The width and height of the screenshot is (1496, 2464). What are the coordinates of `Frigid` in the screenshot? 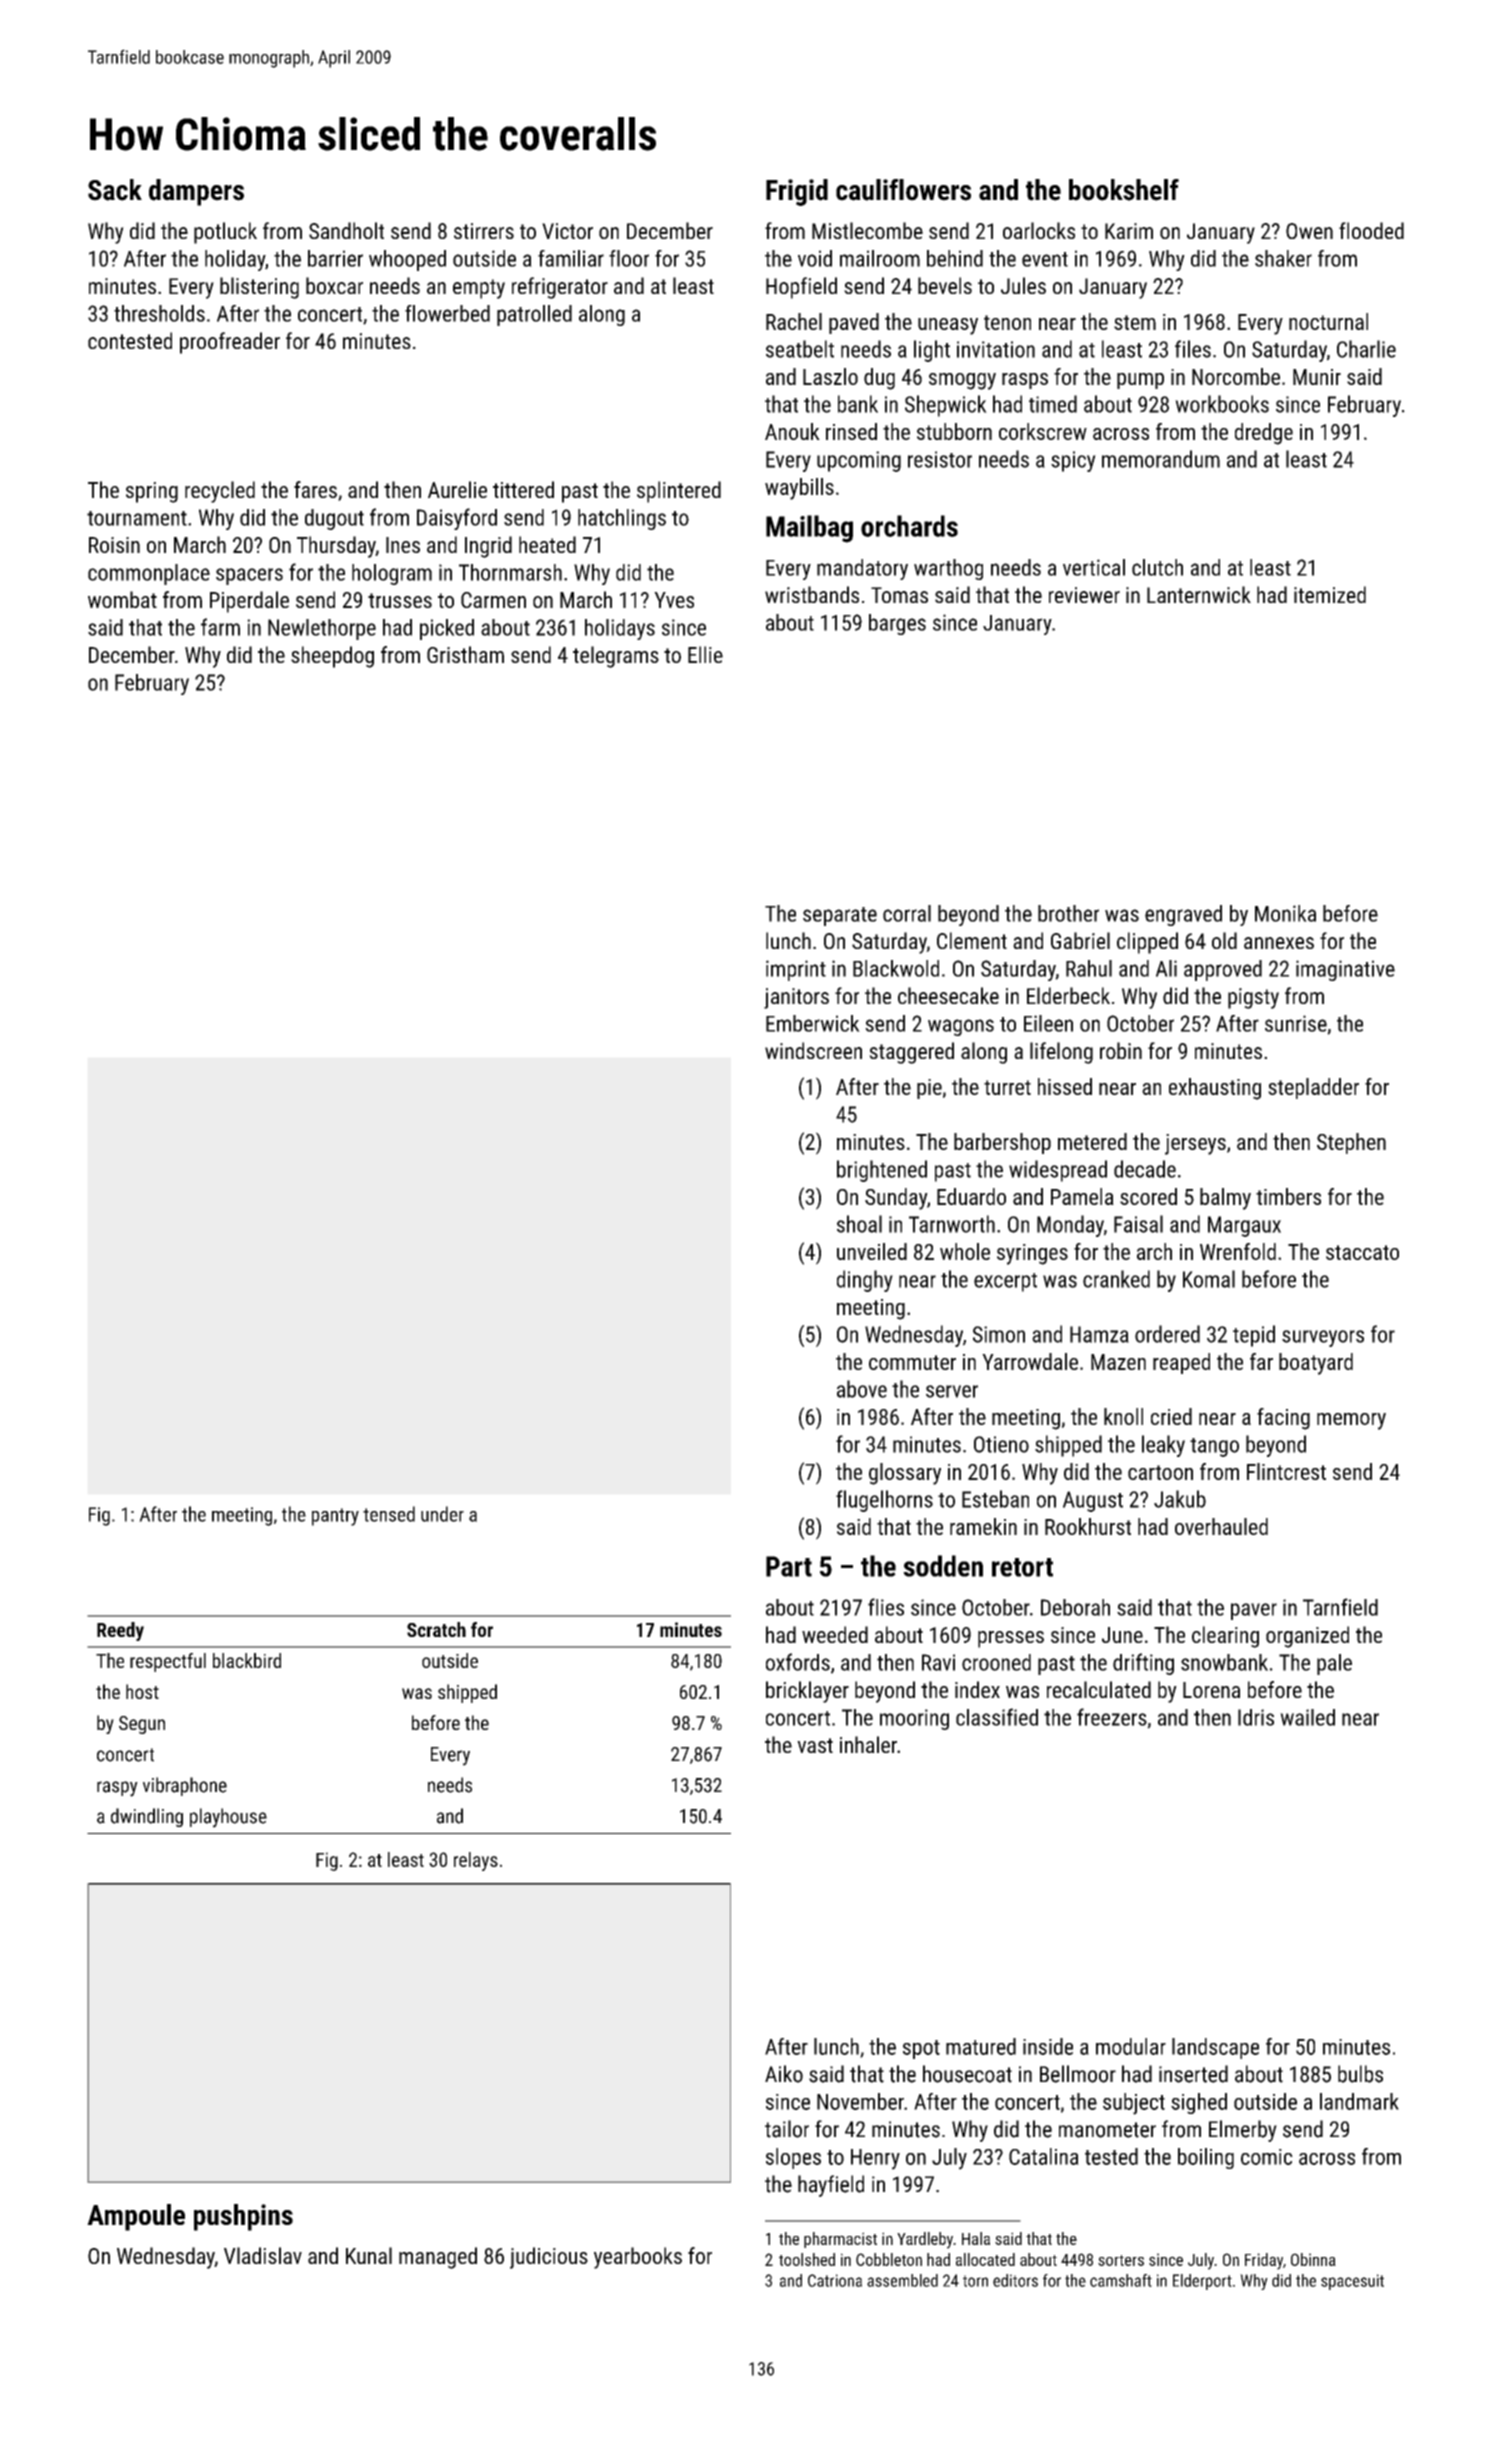 It's located at (797, 192).
